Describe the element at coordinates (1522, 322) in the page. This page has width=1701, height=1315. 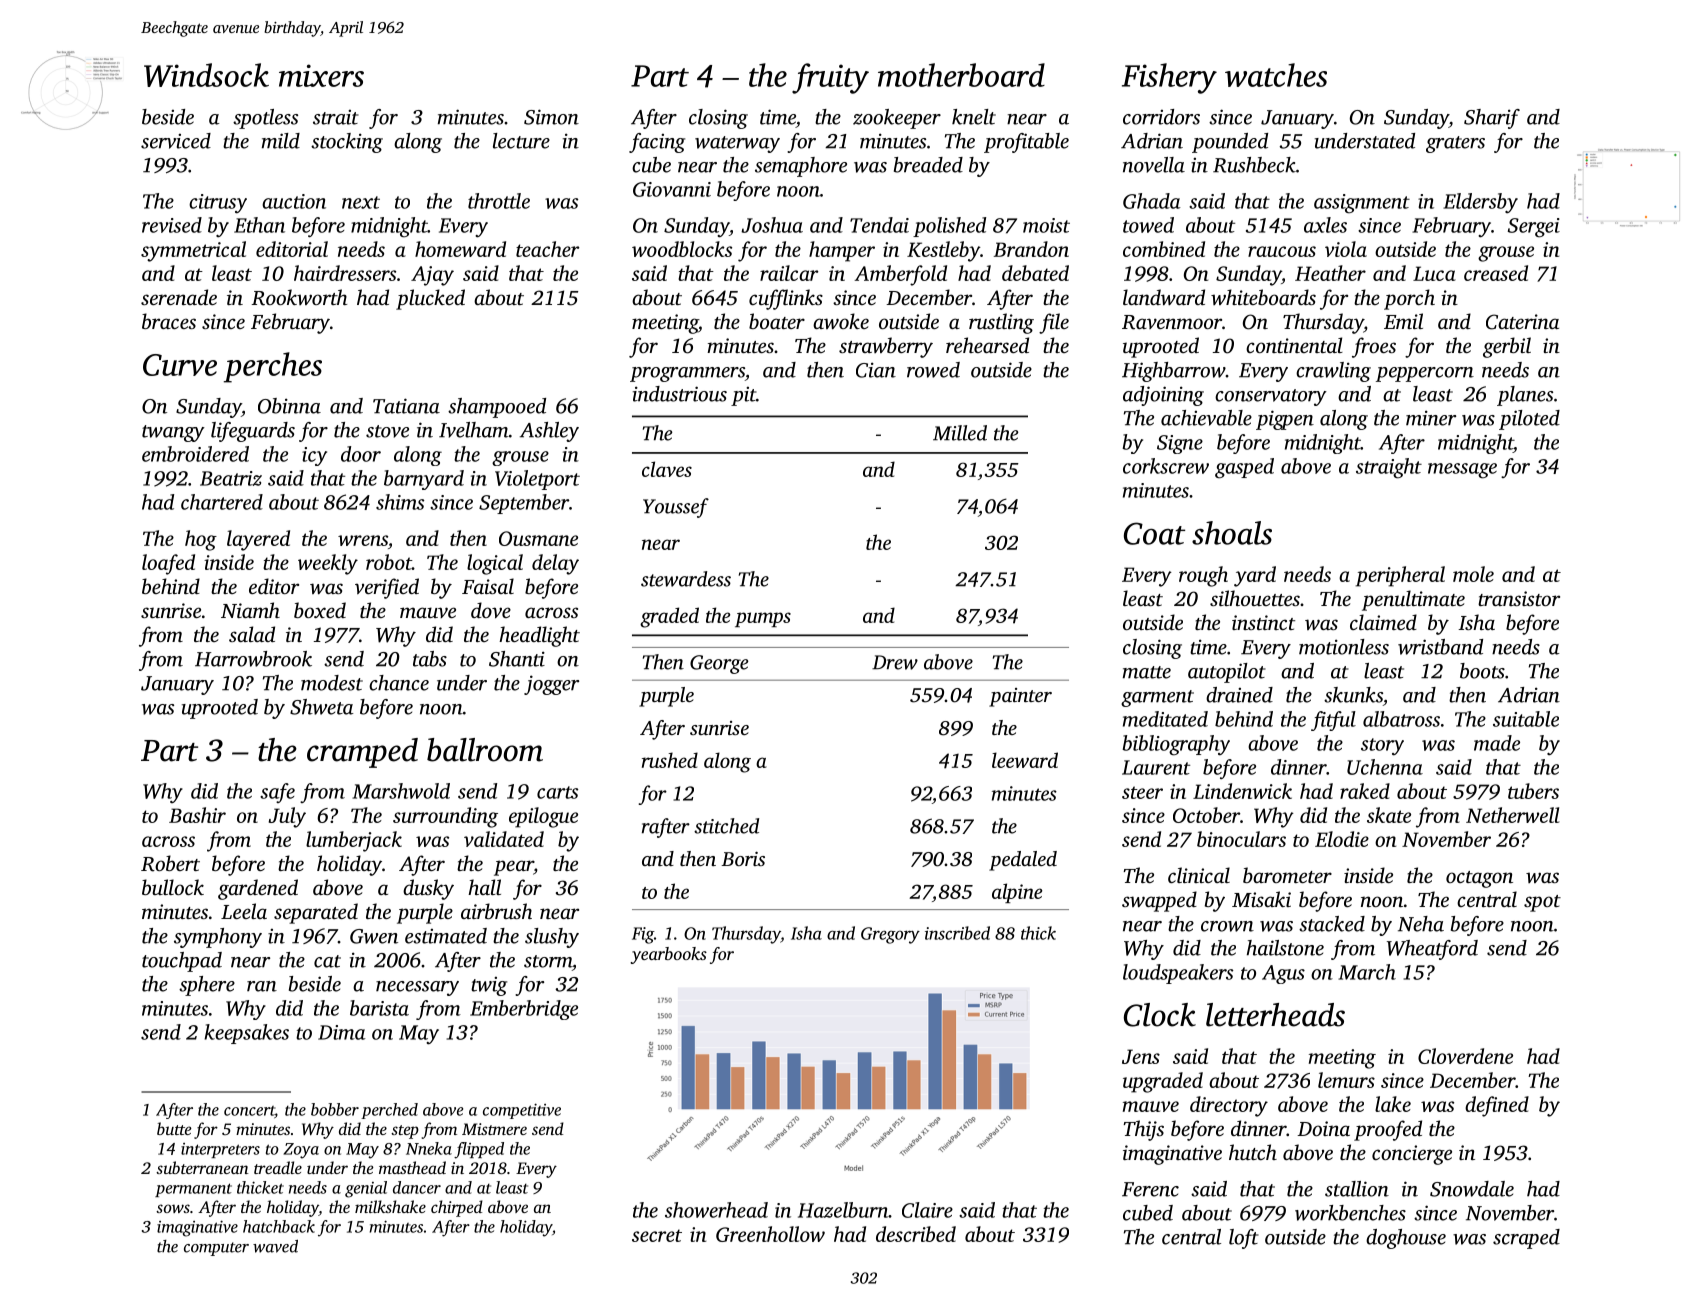
I see `Caterina` at that location.
